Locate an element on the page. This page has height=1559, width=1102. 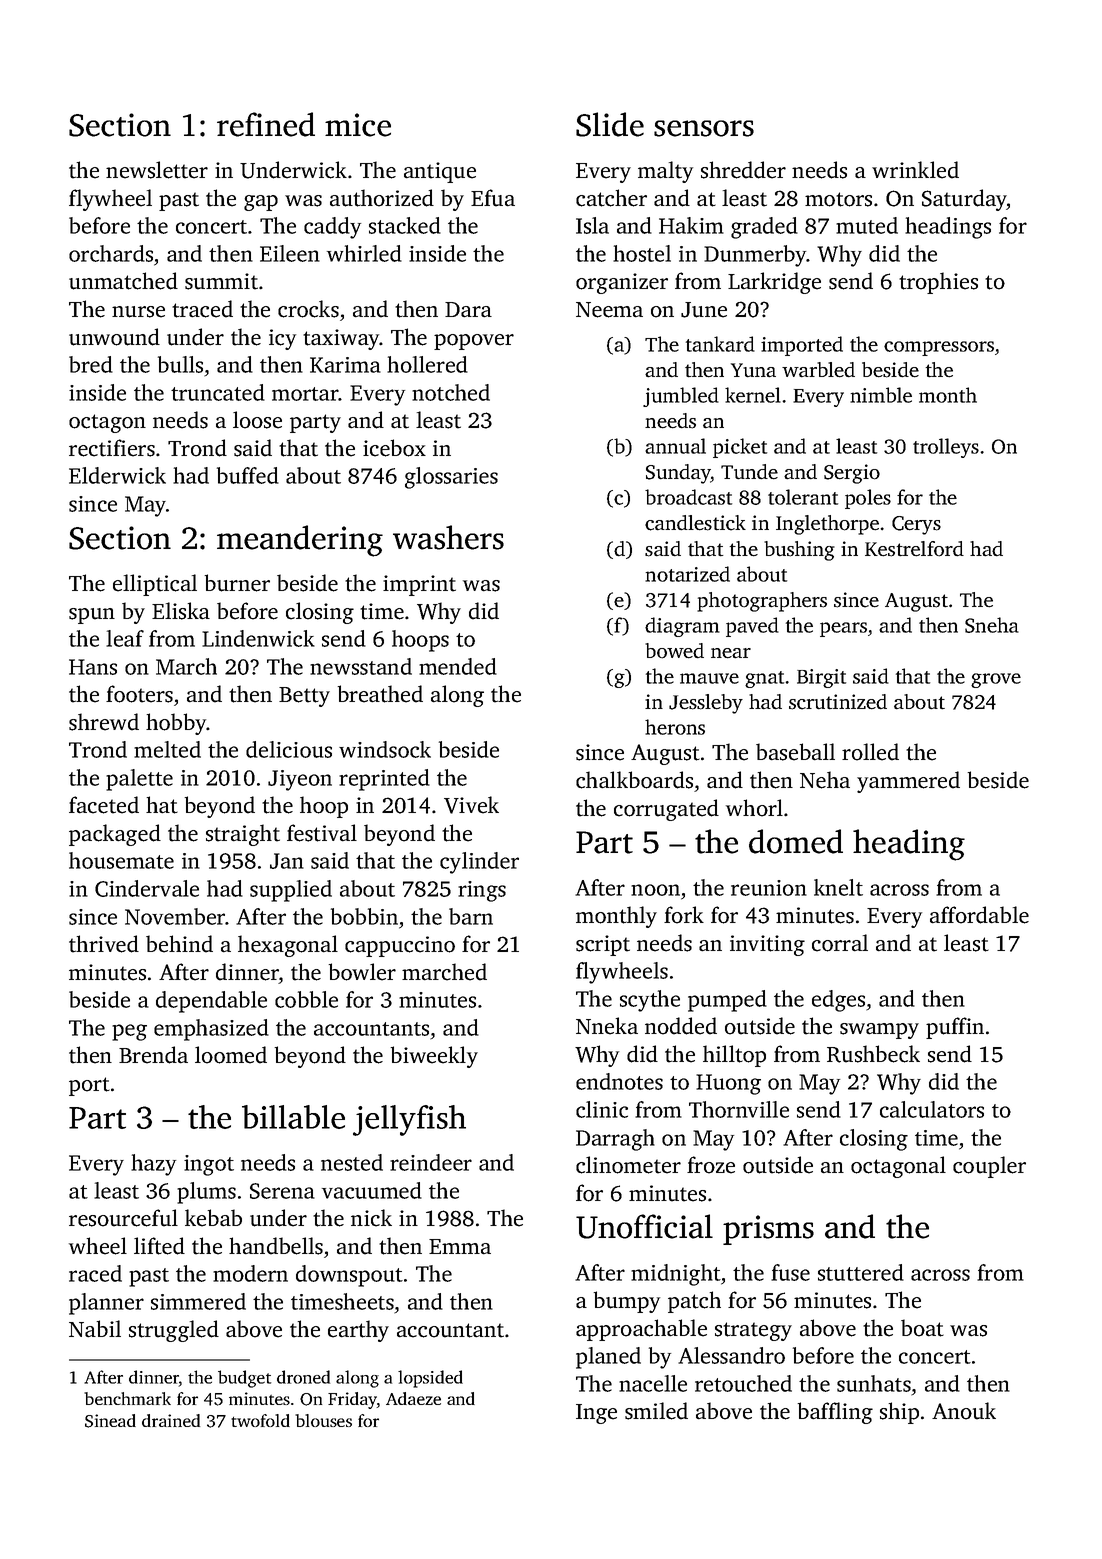
malty is located at coordinates (665, 172).
